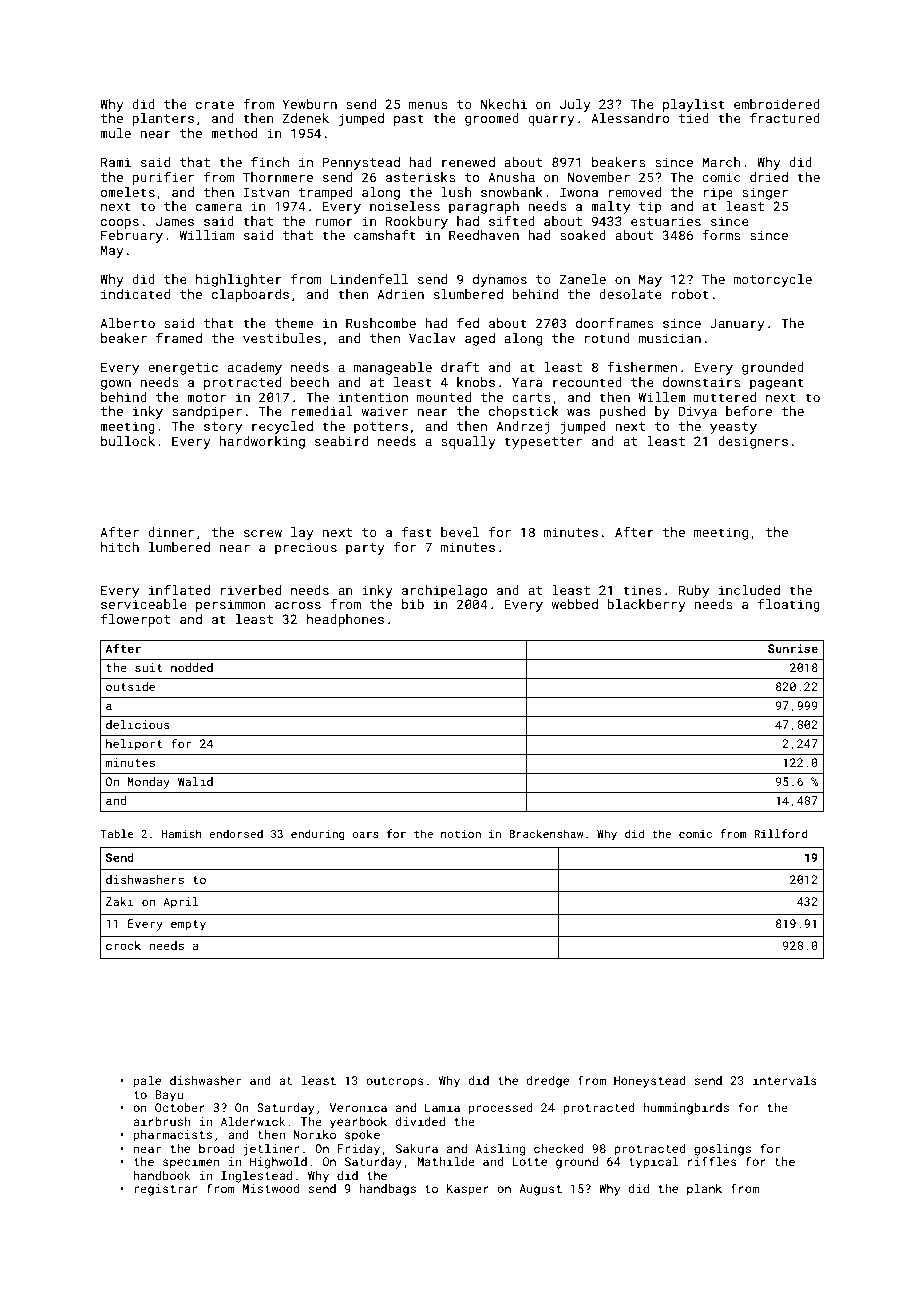 The image size is (924, 1308). I want to click on menus, so click(428, 105).
